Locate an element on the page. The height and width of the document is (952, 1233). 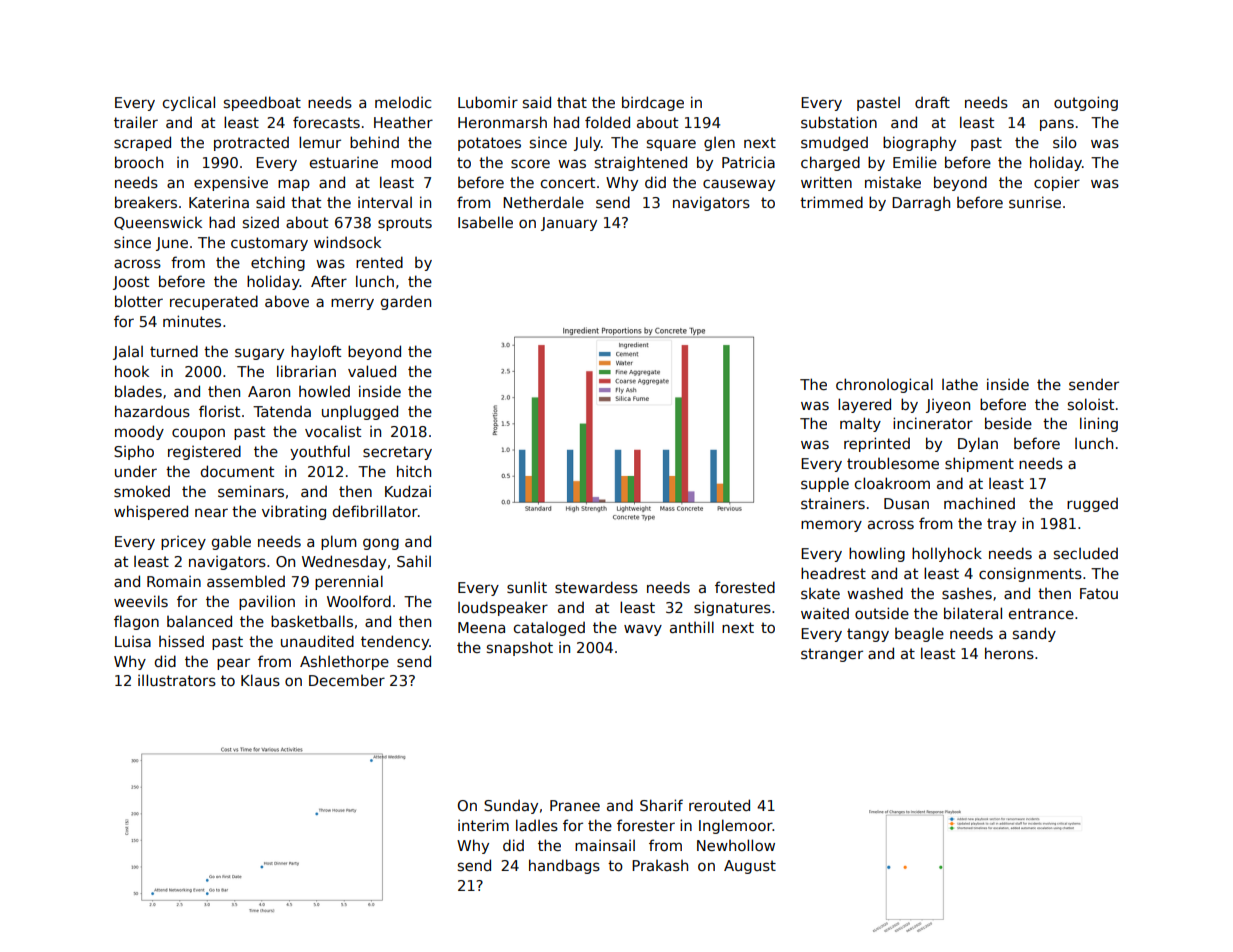
handbags is located at coordinates (564, 866).
